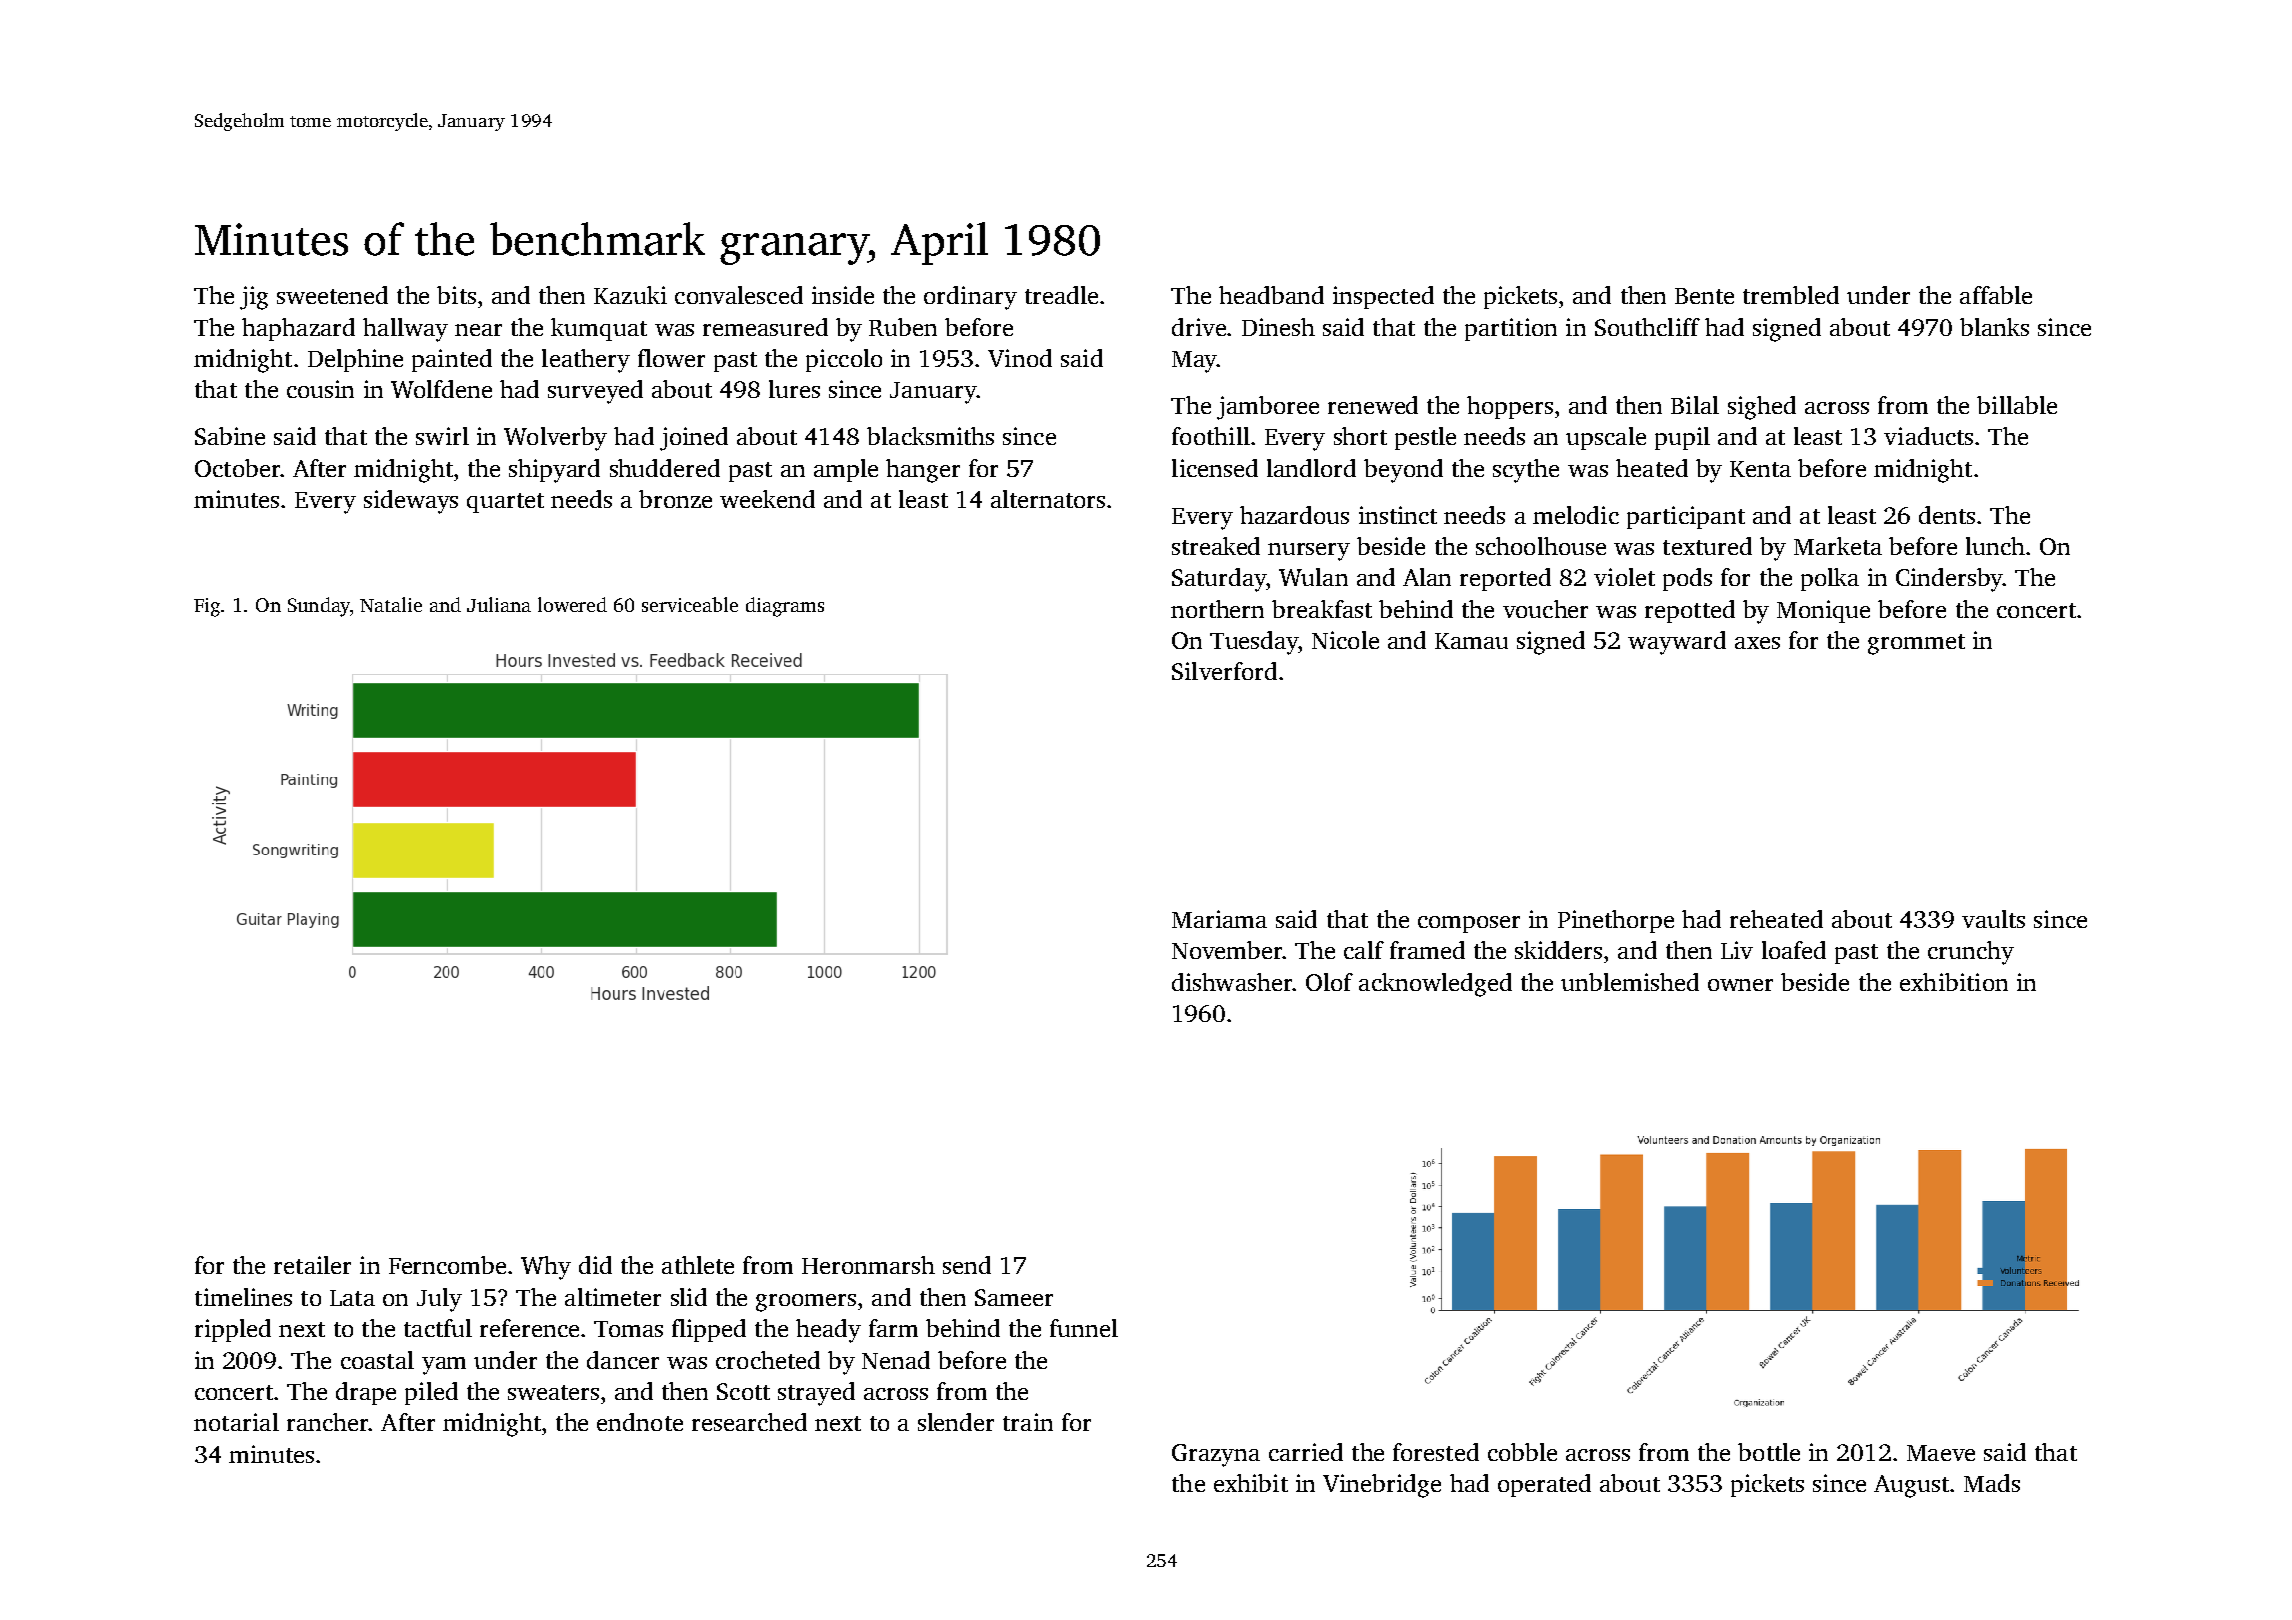  I want to click on northern, so click(1217, 609).
